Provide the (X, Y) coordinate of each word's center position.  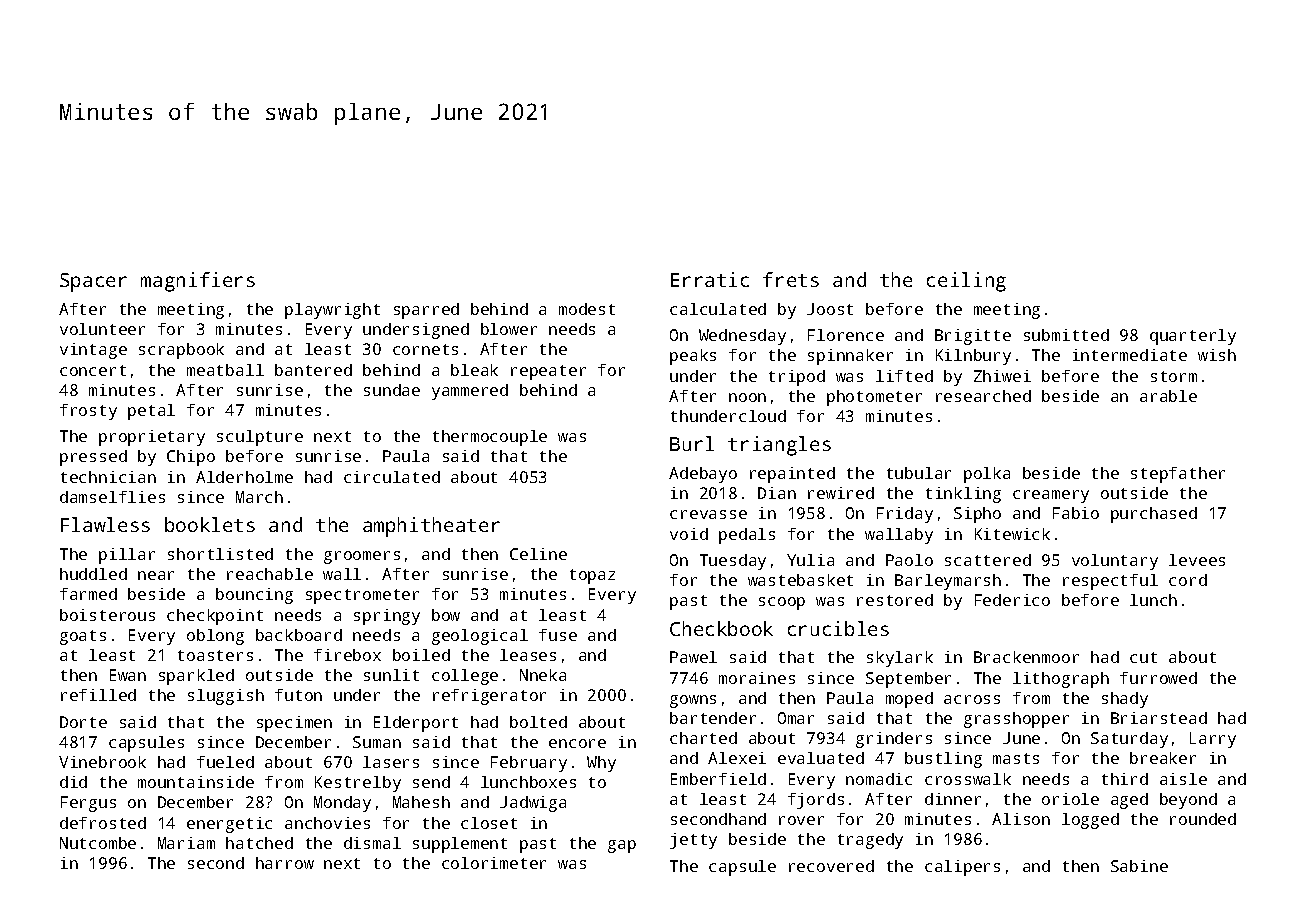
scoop (782, 603)
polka (987, 475)
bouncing (254, 596)
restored (895, 600)
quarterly (1193, 337)
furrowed (1158, 678)
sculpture (260, 438)
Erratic (710, 279)
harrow (285, 863)
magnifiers (198, 282)
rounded (1203, 819)
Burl (692, 443)
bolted (538, 722)
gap (622, 846)
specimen (294, 724)
